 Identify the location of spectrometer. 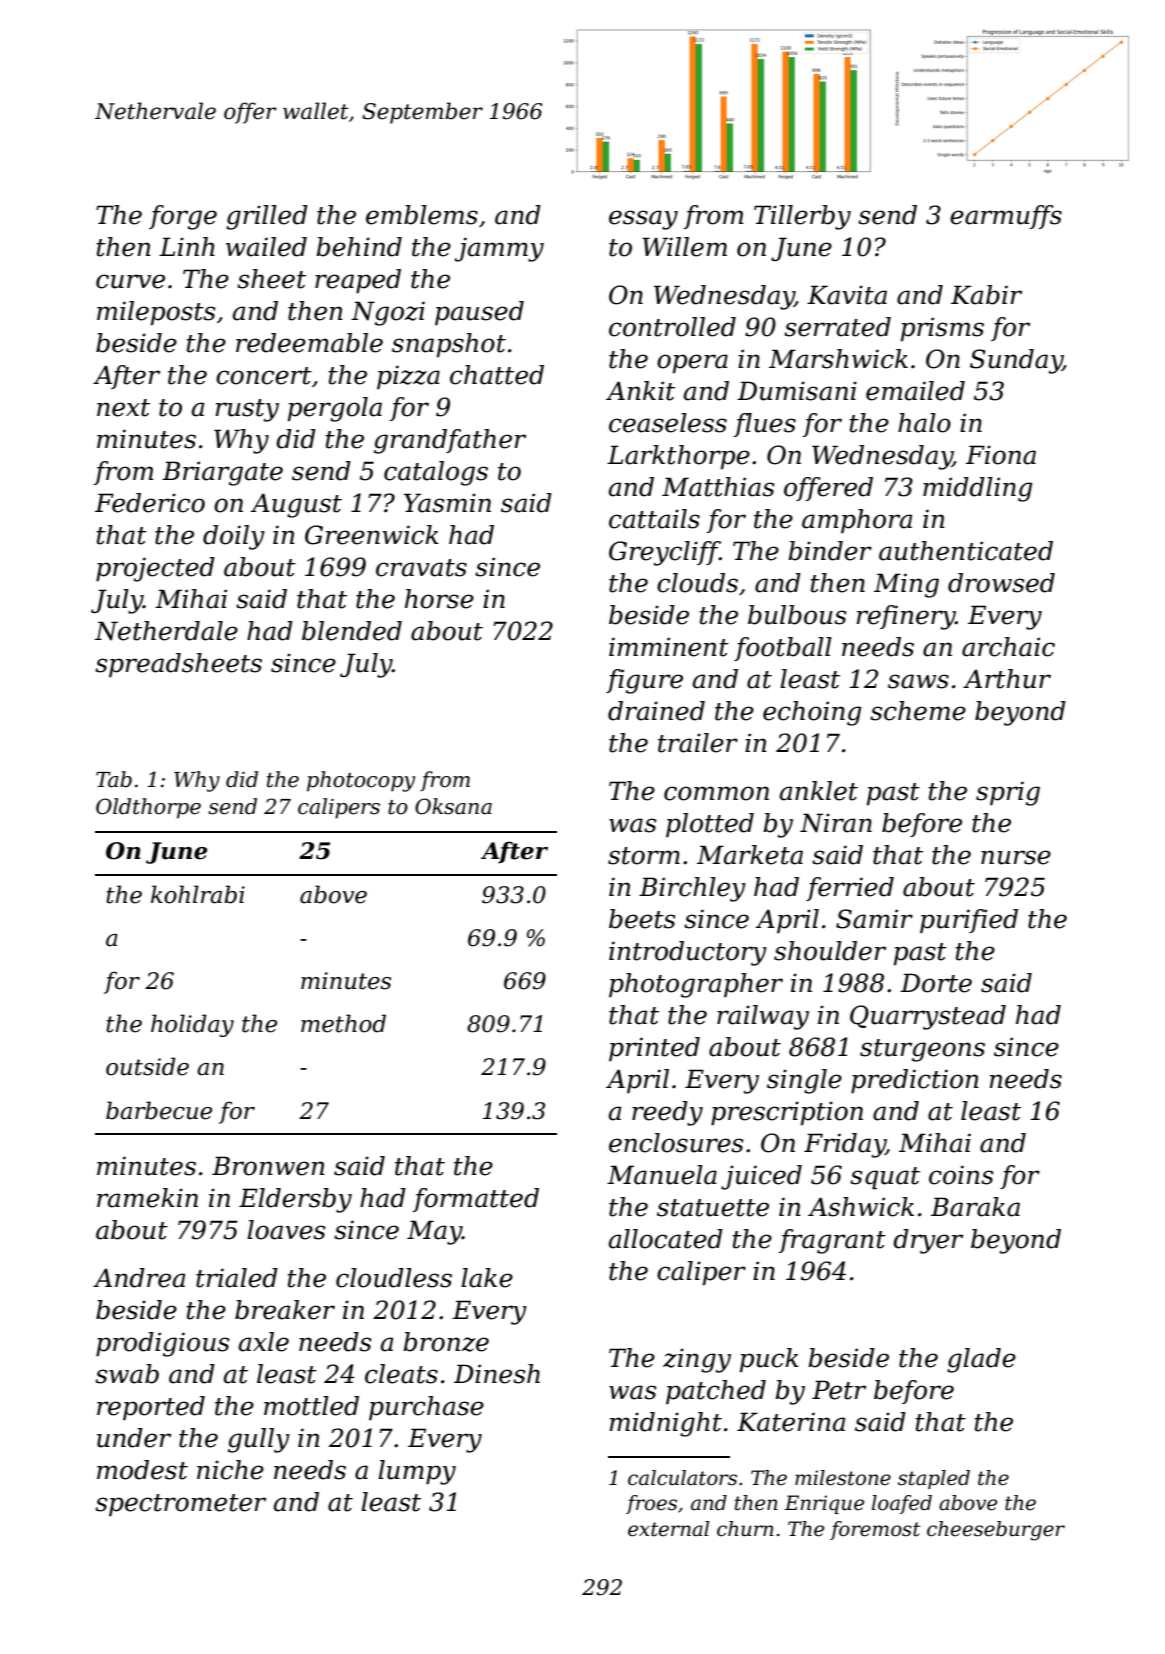
(180, 1505).
